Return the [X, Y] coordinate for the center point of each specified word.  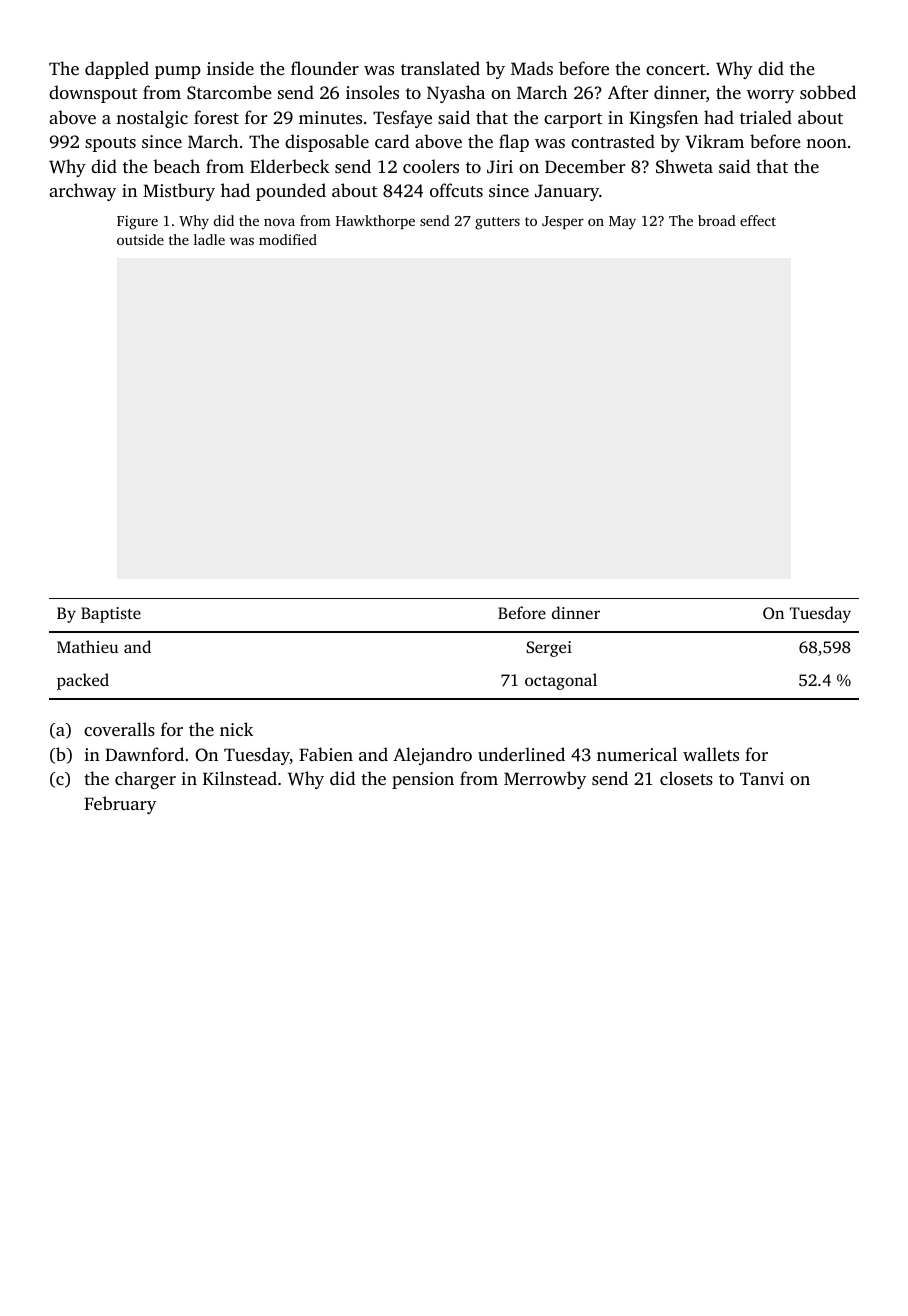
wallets [711, 754]
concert [675, 69]
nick [236, 729]
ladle [209, 239]
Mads [532, 68]
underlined [521, 754]
